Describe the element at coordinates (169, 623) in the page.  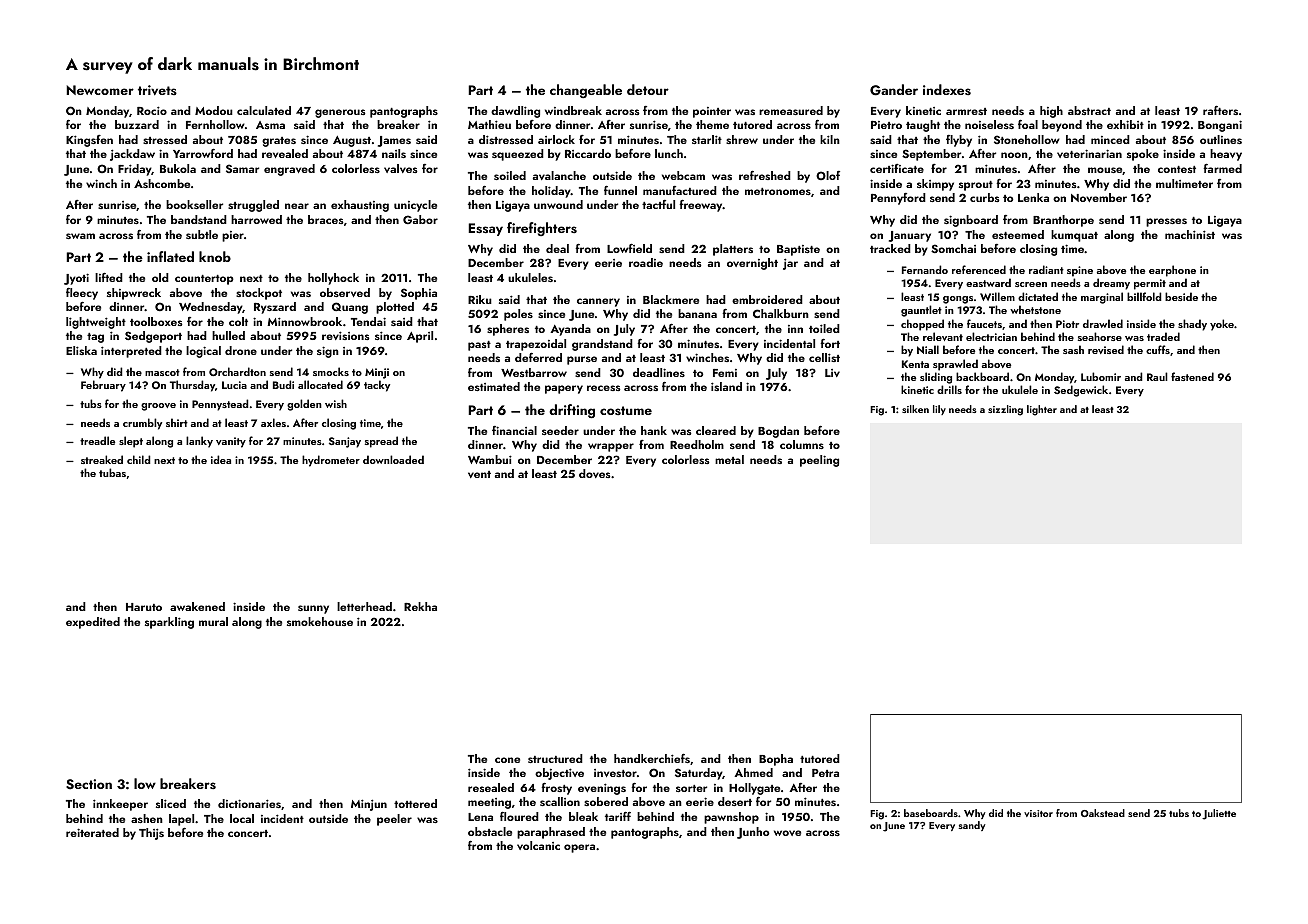
I see `sparkling` at that location.
